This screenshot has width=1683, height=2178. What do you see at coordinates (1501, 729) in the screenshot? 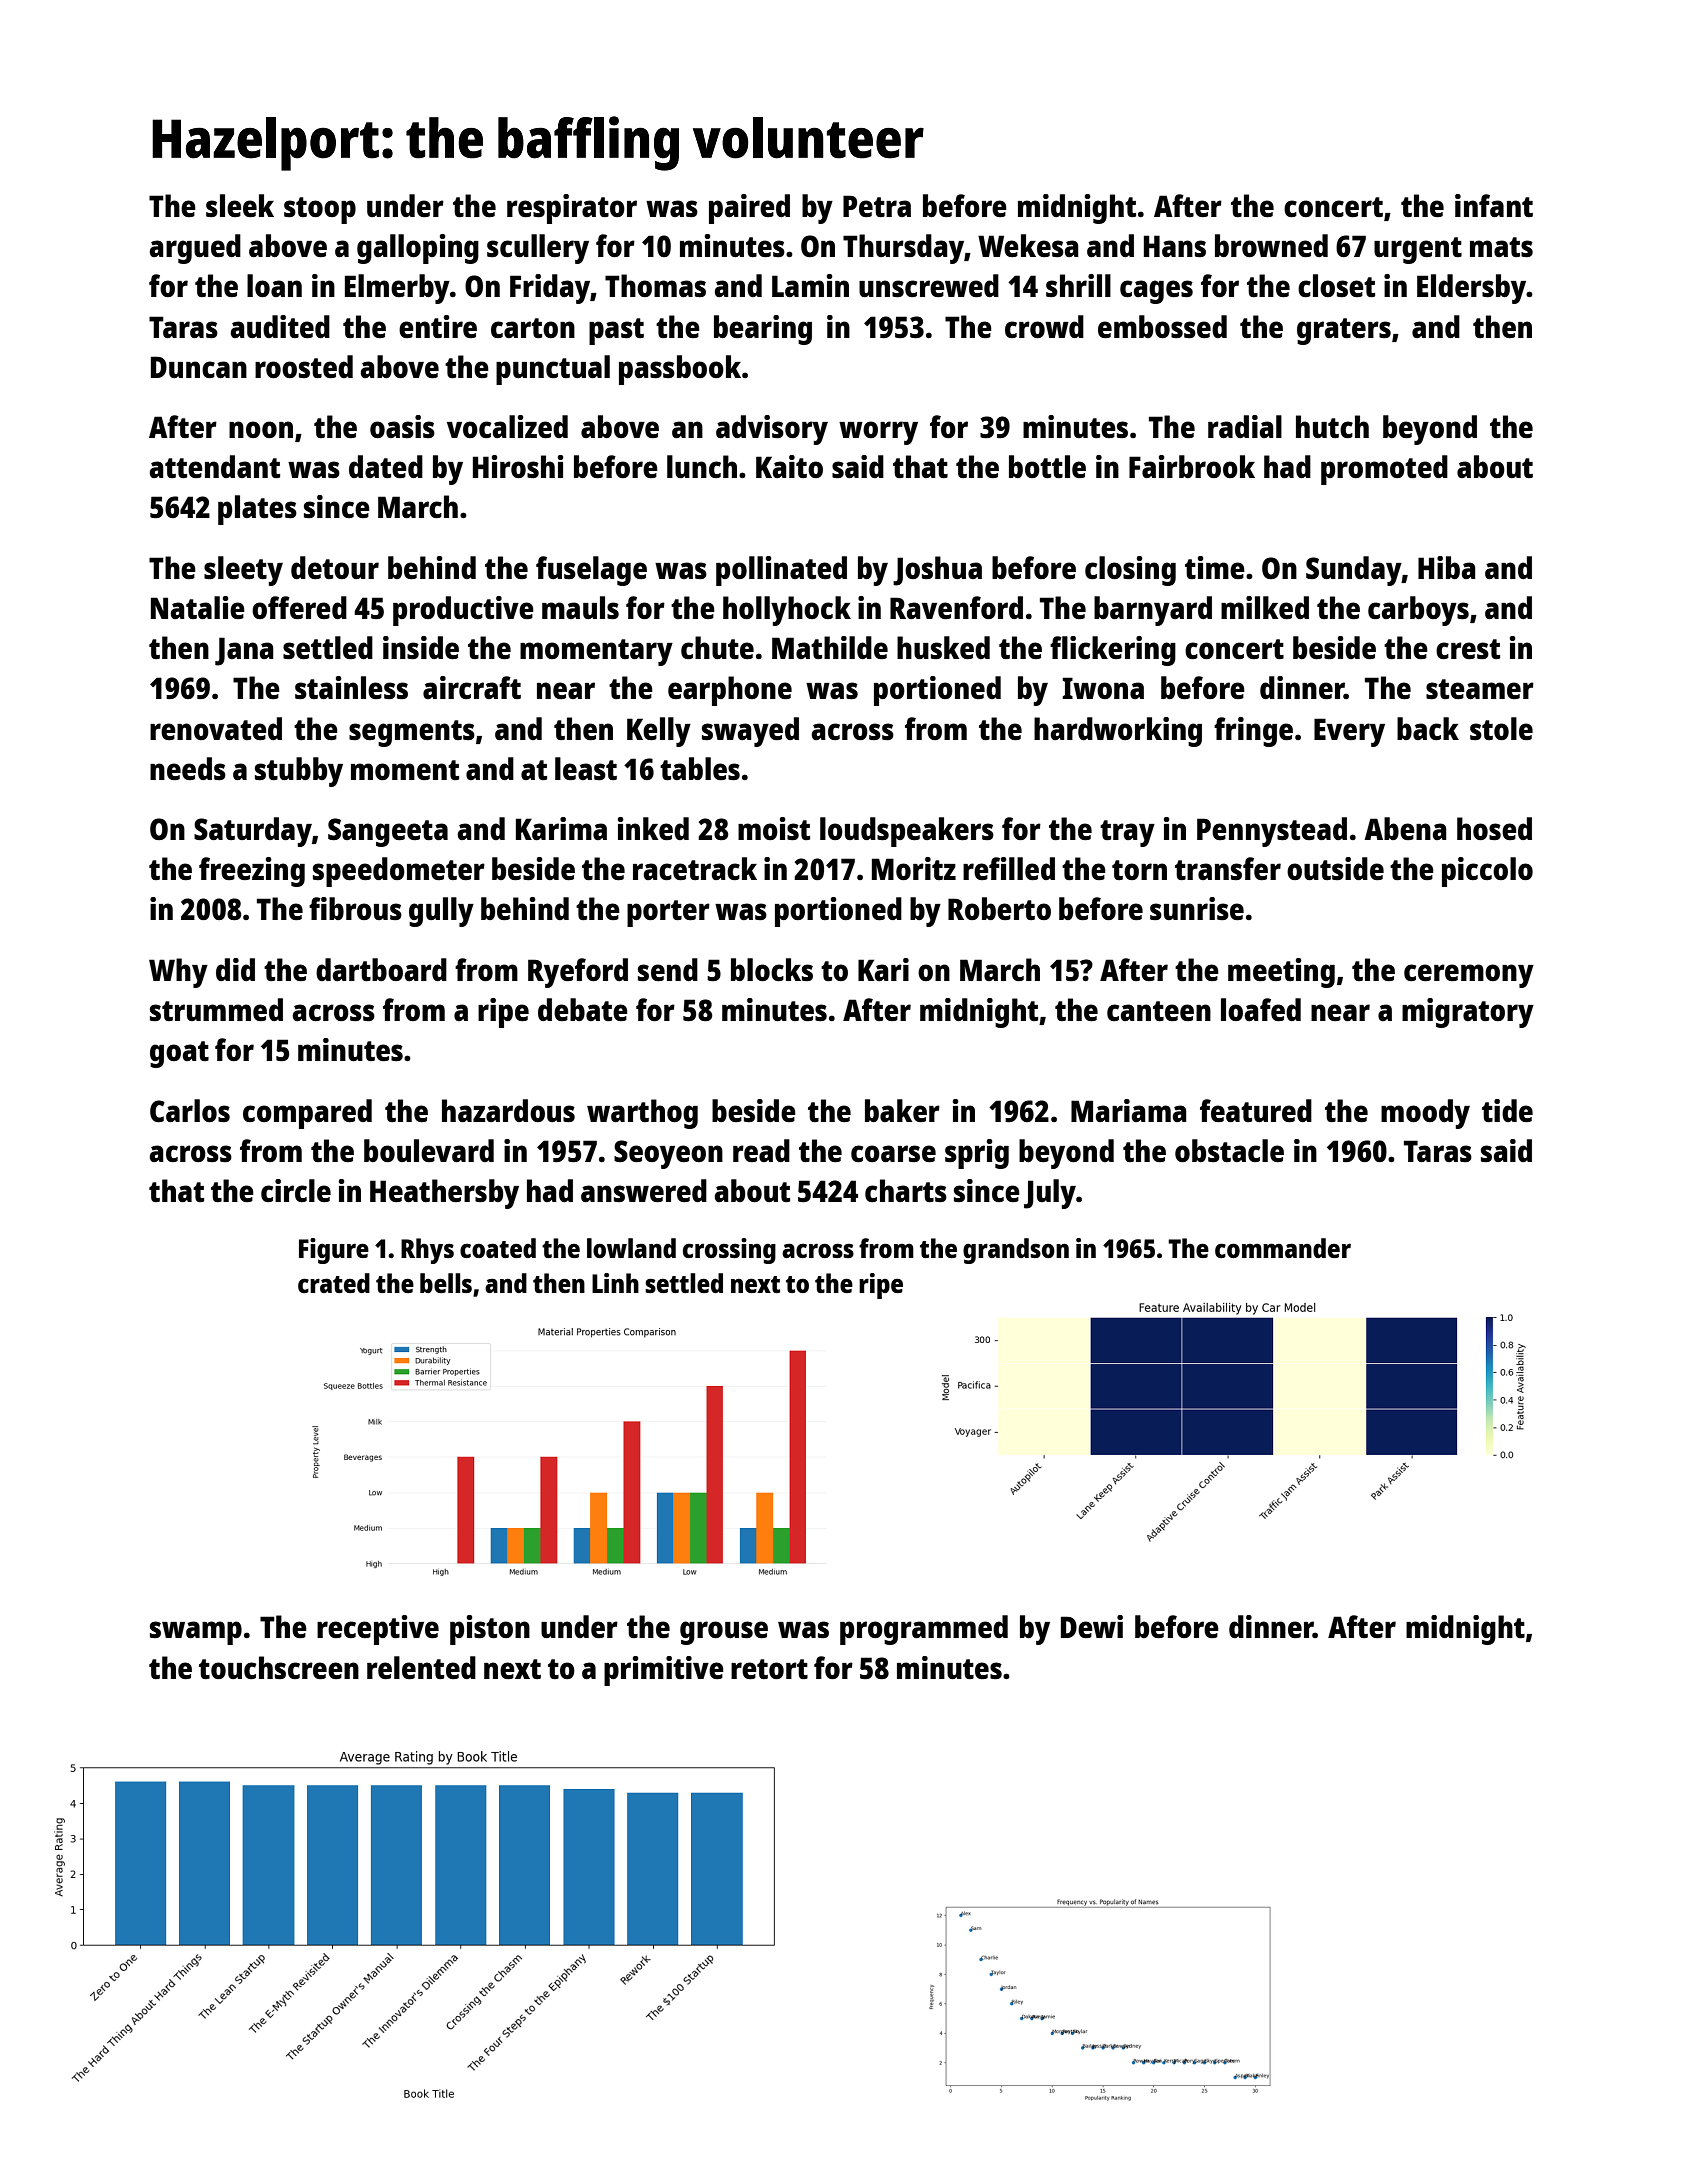
I see `stole` at bounding box center [1501, 729].
